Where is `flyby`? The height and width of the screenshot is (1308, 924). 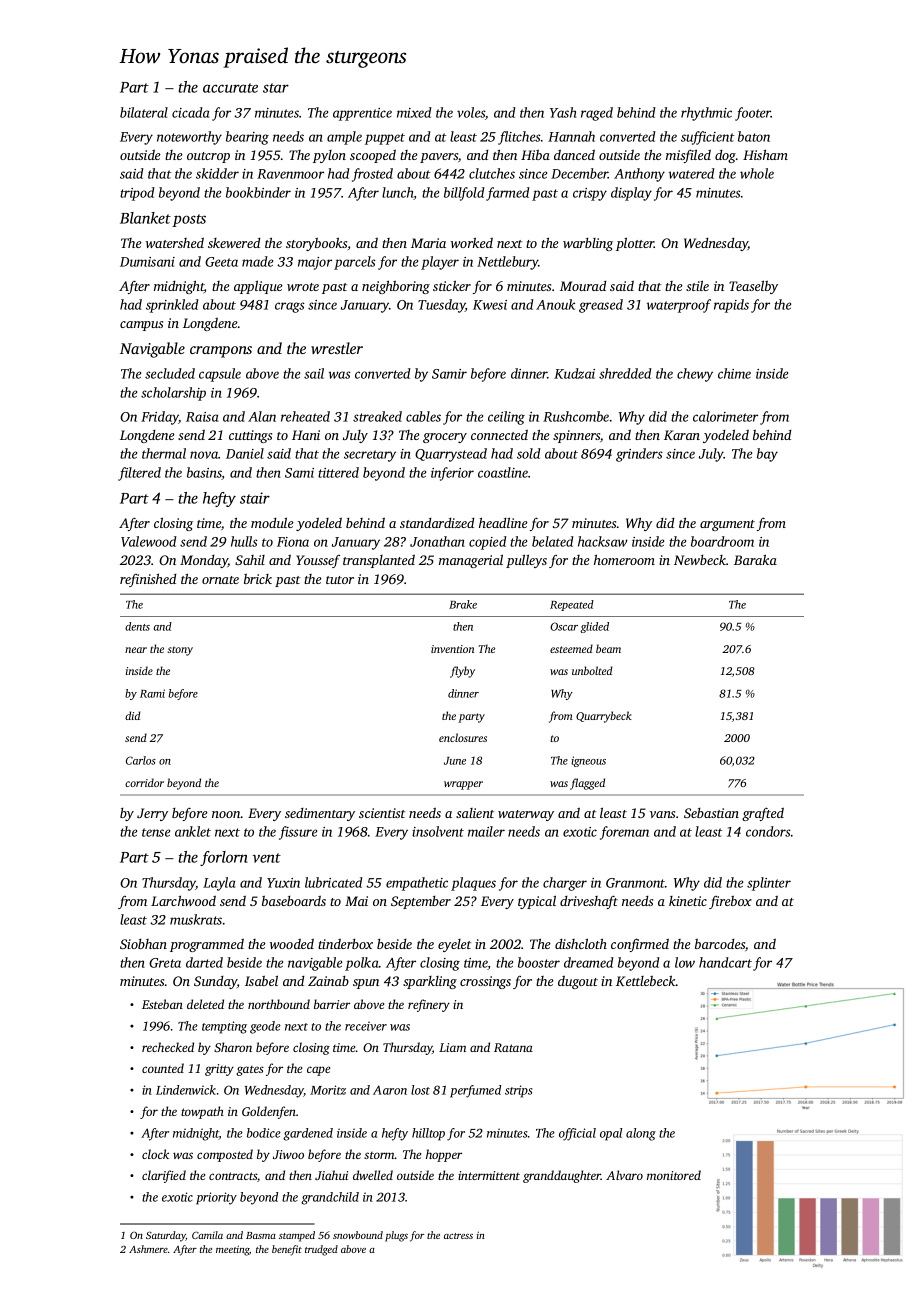 flyby is located at coordinates (462, 672).
